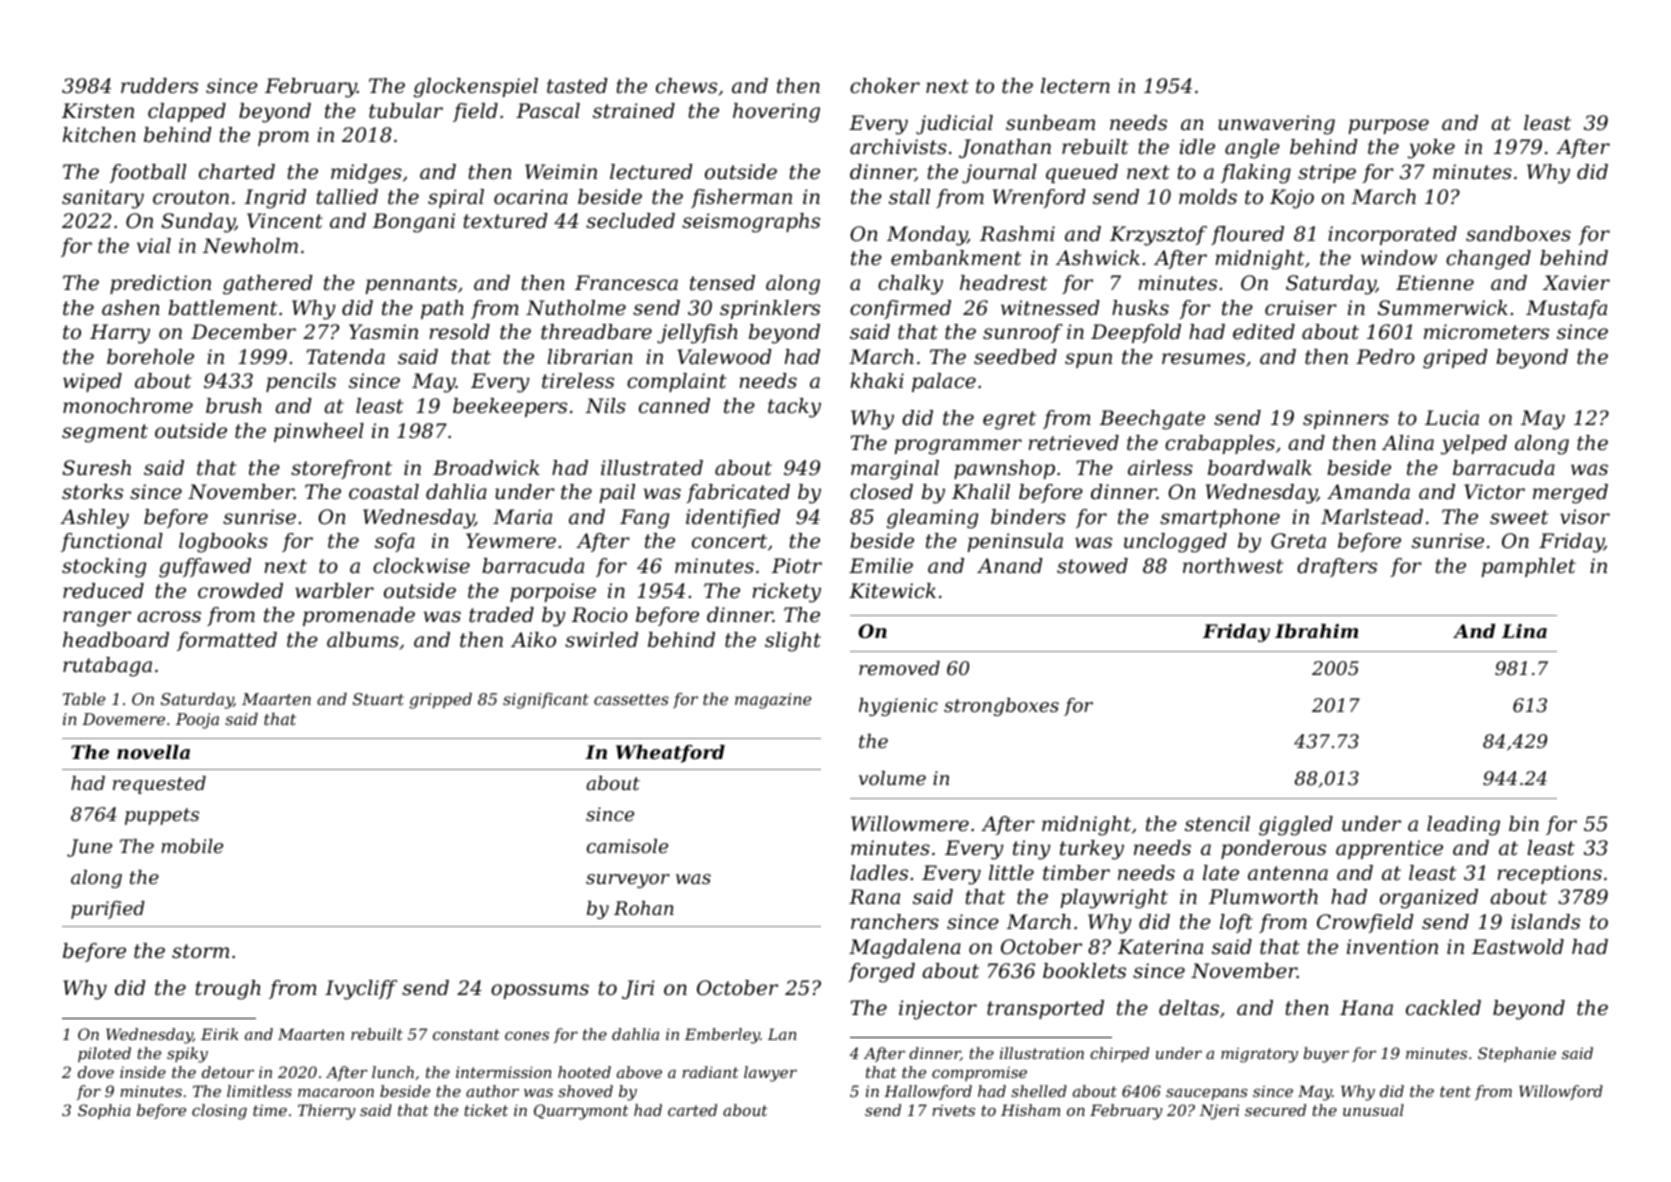 Image resolution: width=1671 pixels, height=1182 pixels. What do you see at coordinates (476, 88) in the document?
I see `glockenspiel` at bounding box center [476, 88].
